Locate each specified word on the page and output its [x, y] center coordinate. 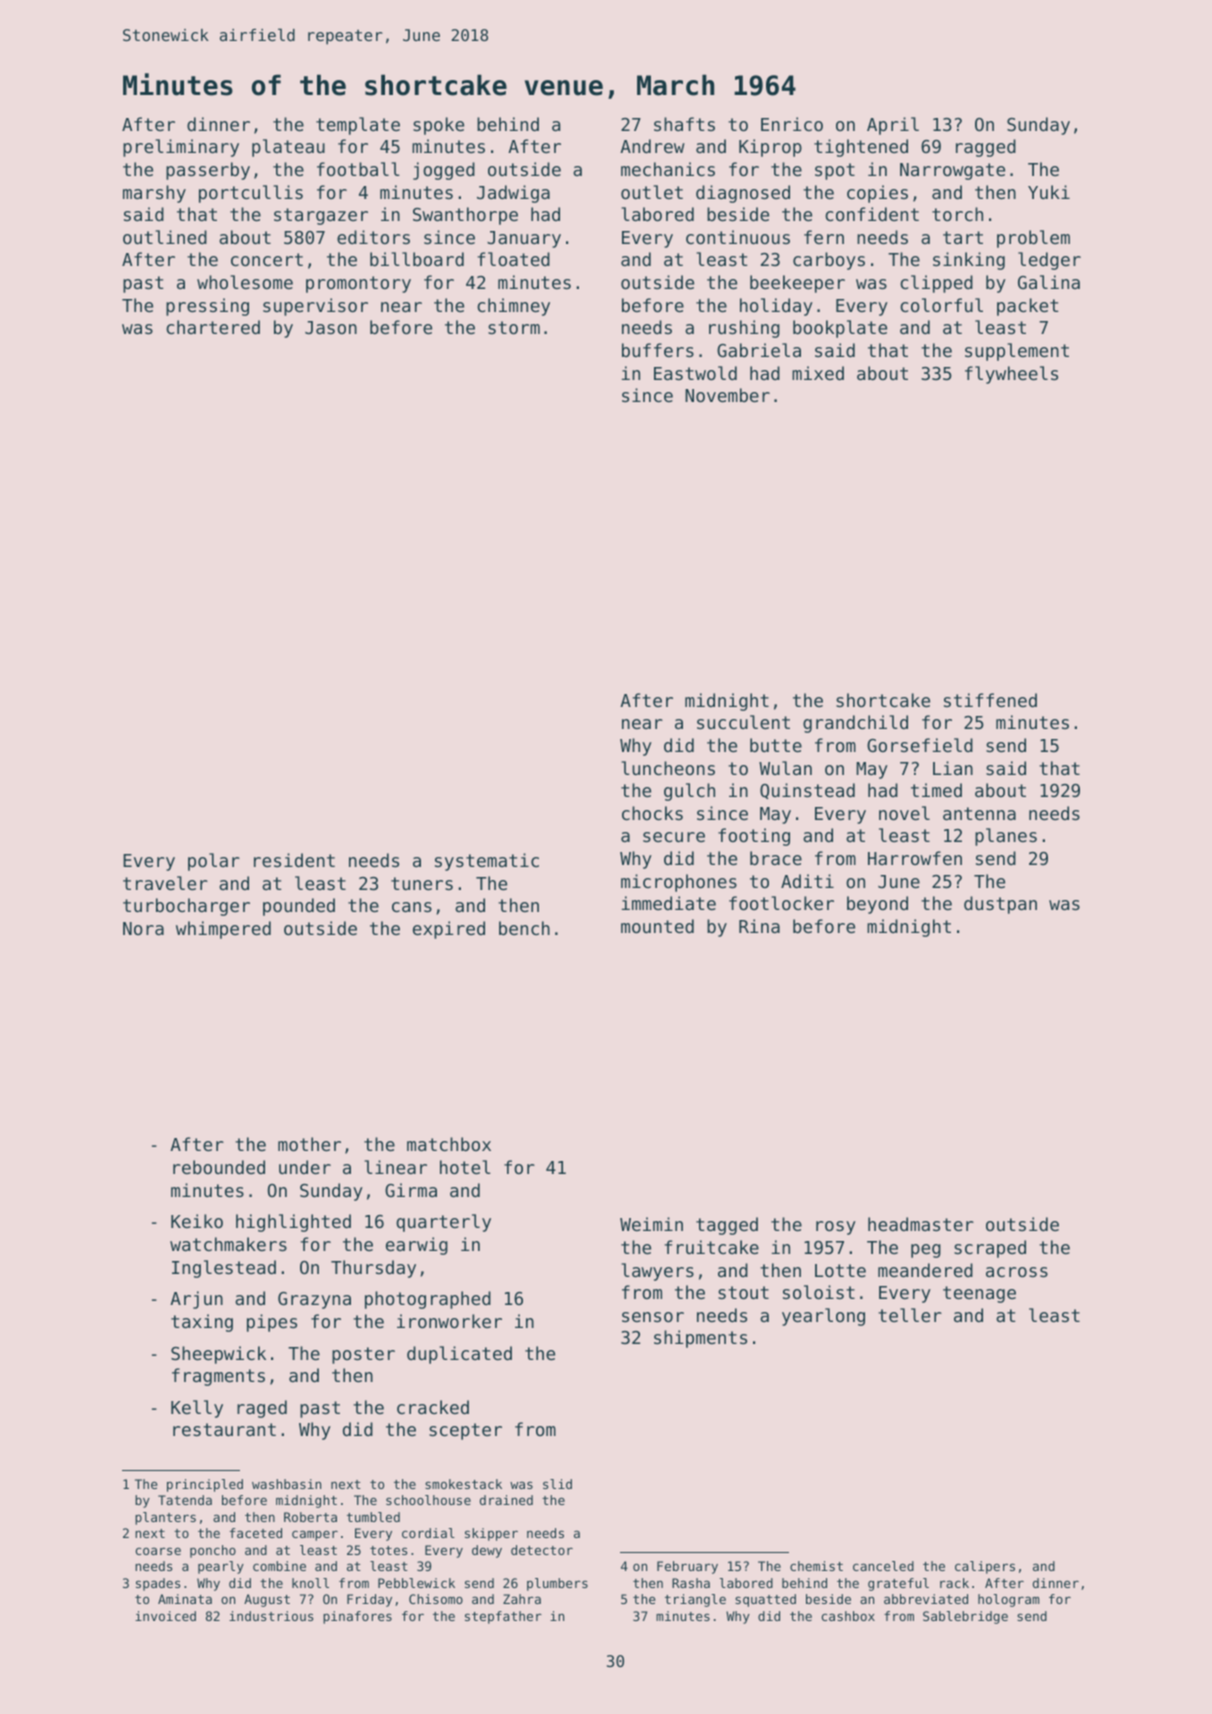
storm [514, 327]
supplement [1017, 352]
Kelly [197, 1409]
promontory [358, 284]
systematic [487, 862]
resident [294, 860]
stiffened [990, 700]
